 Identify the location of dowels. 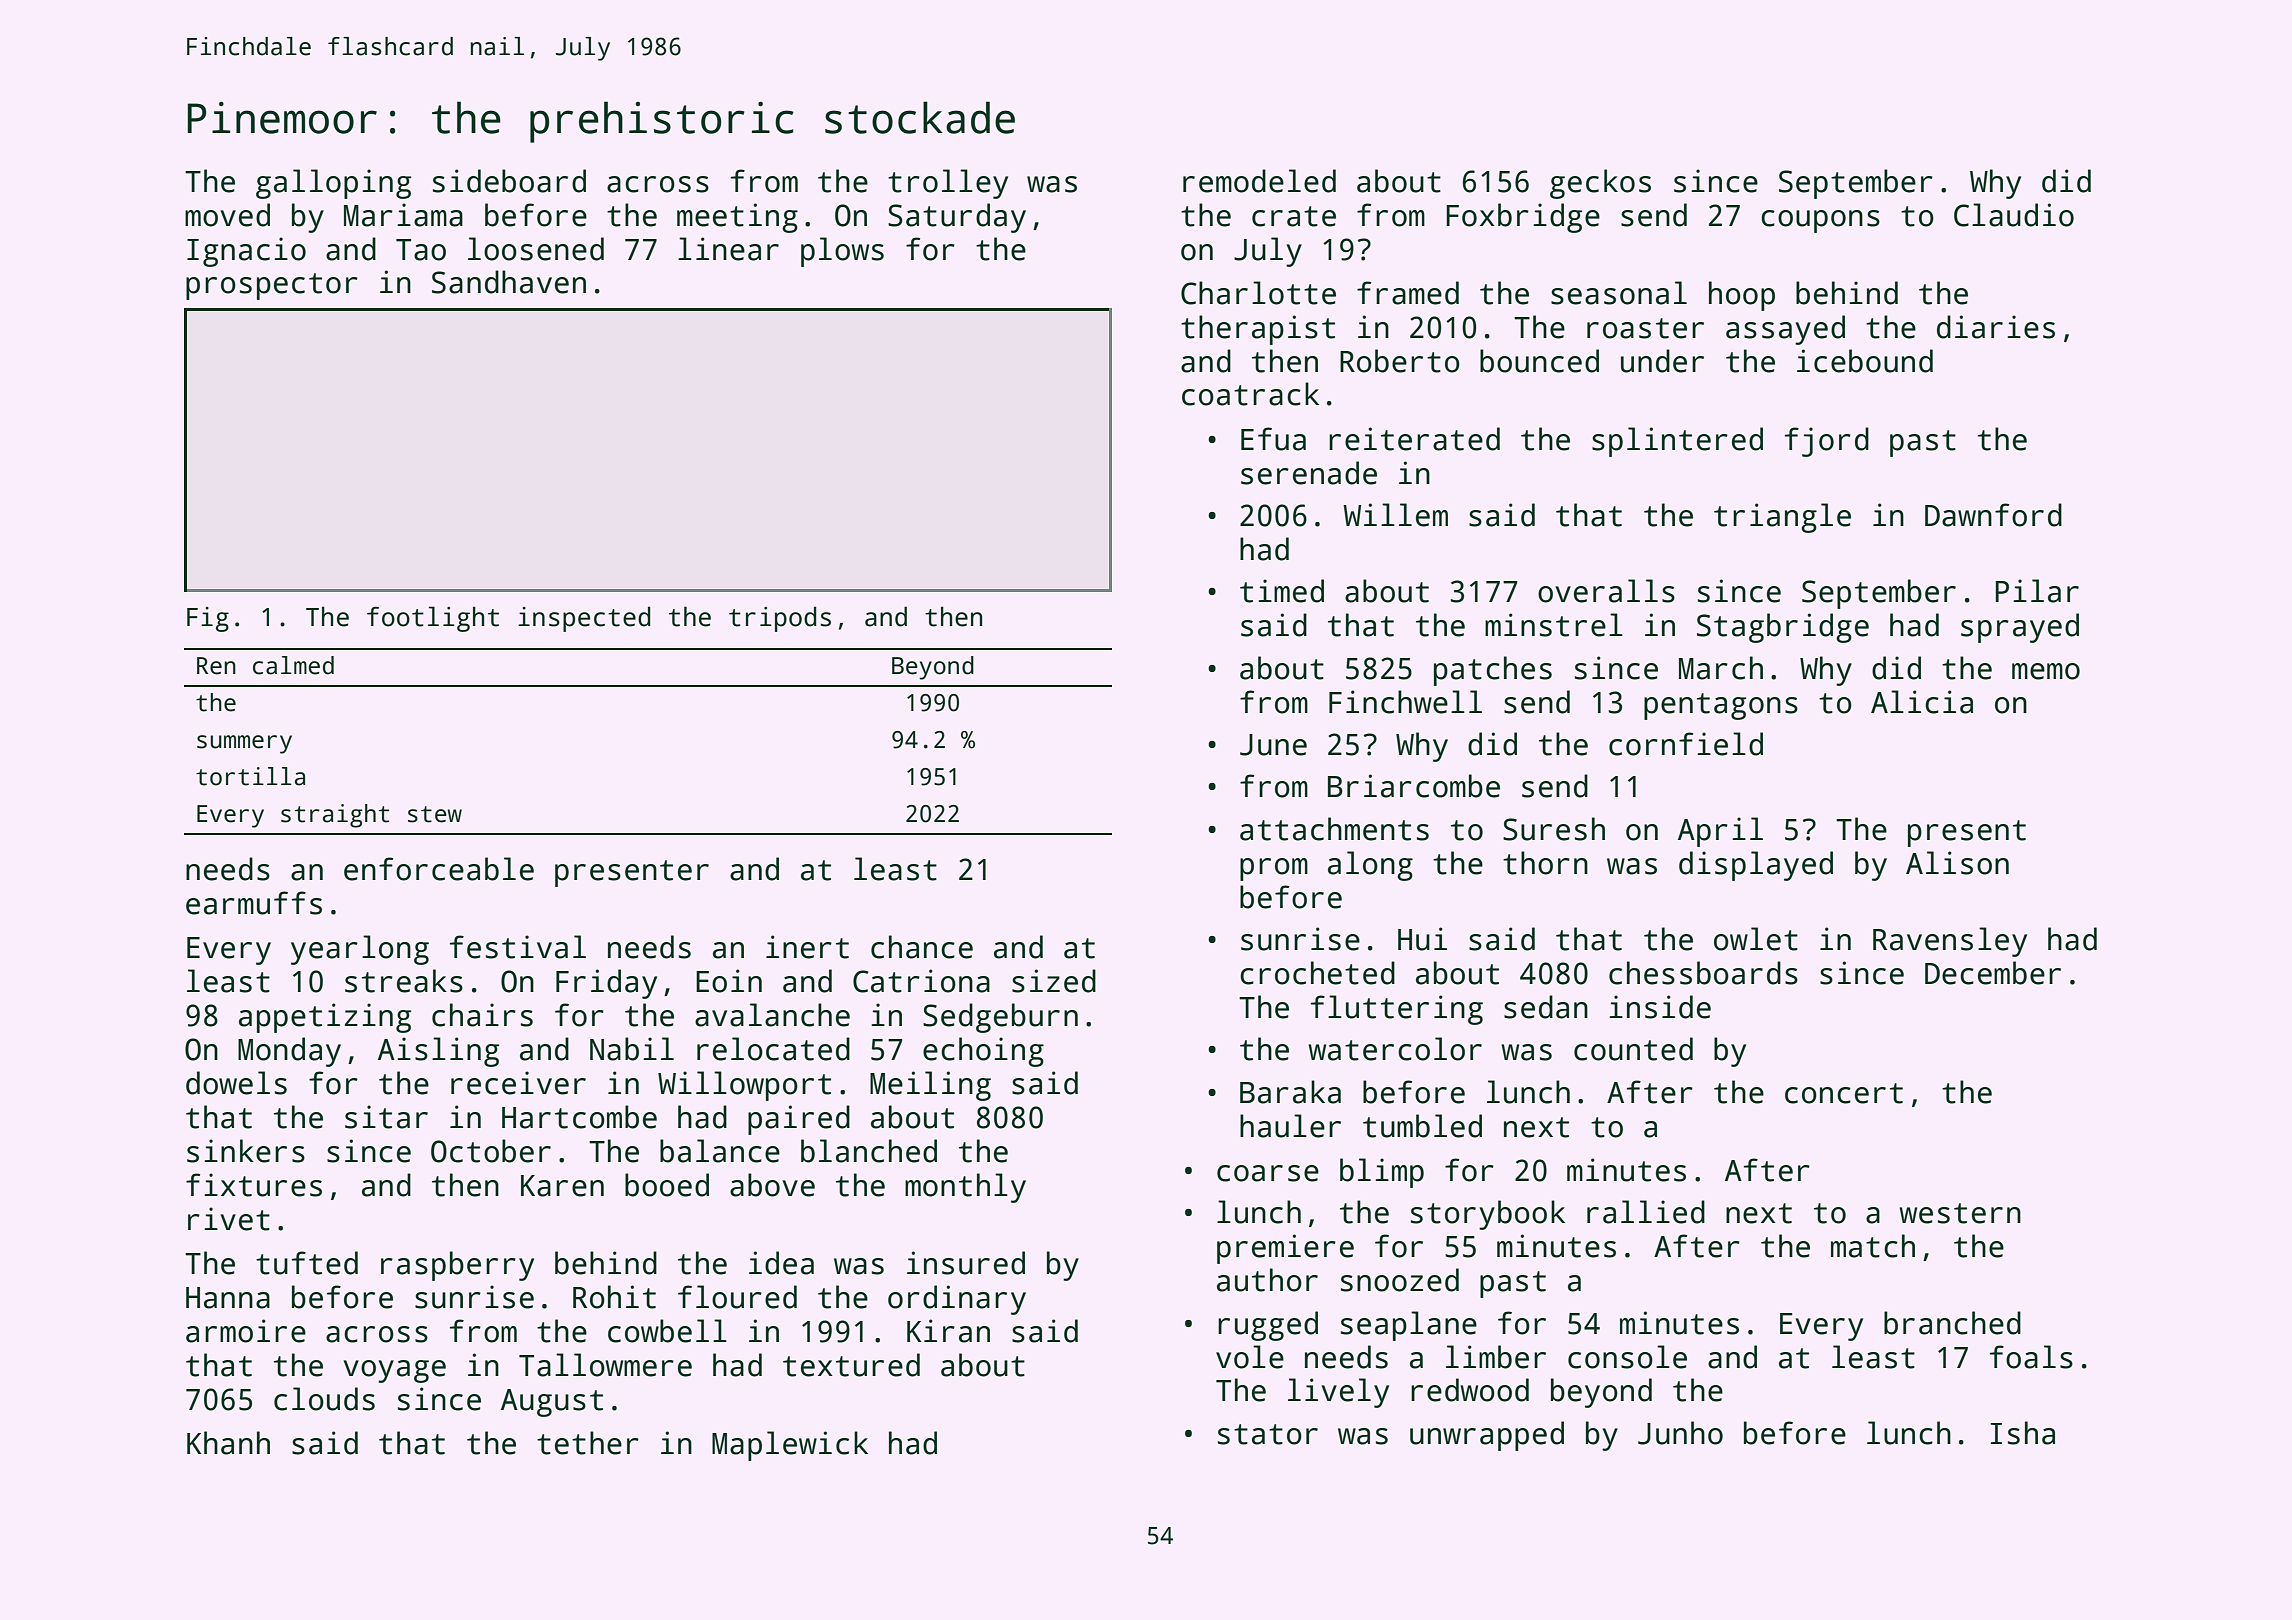
(236, 1083).
